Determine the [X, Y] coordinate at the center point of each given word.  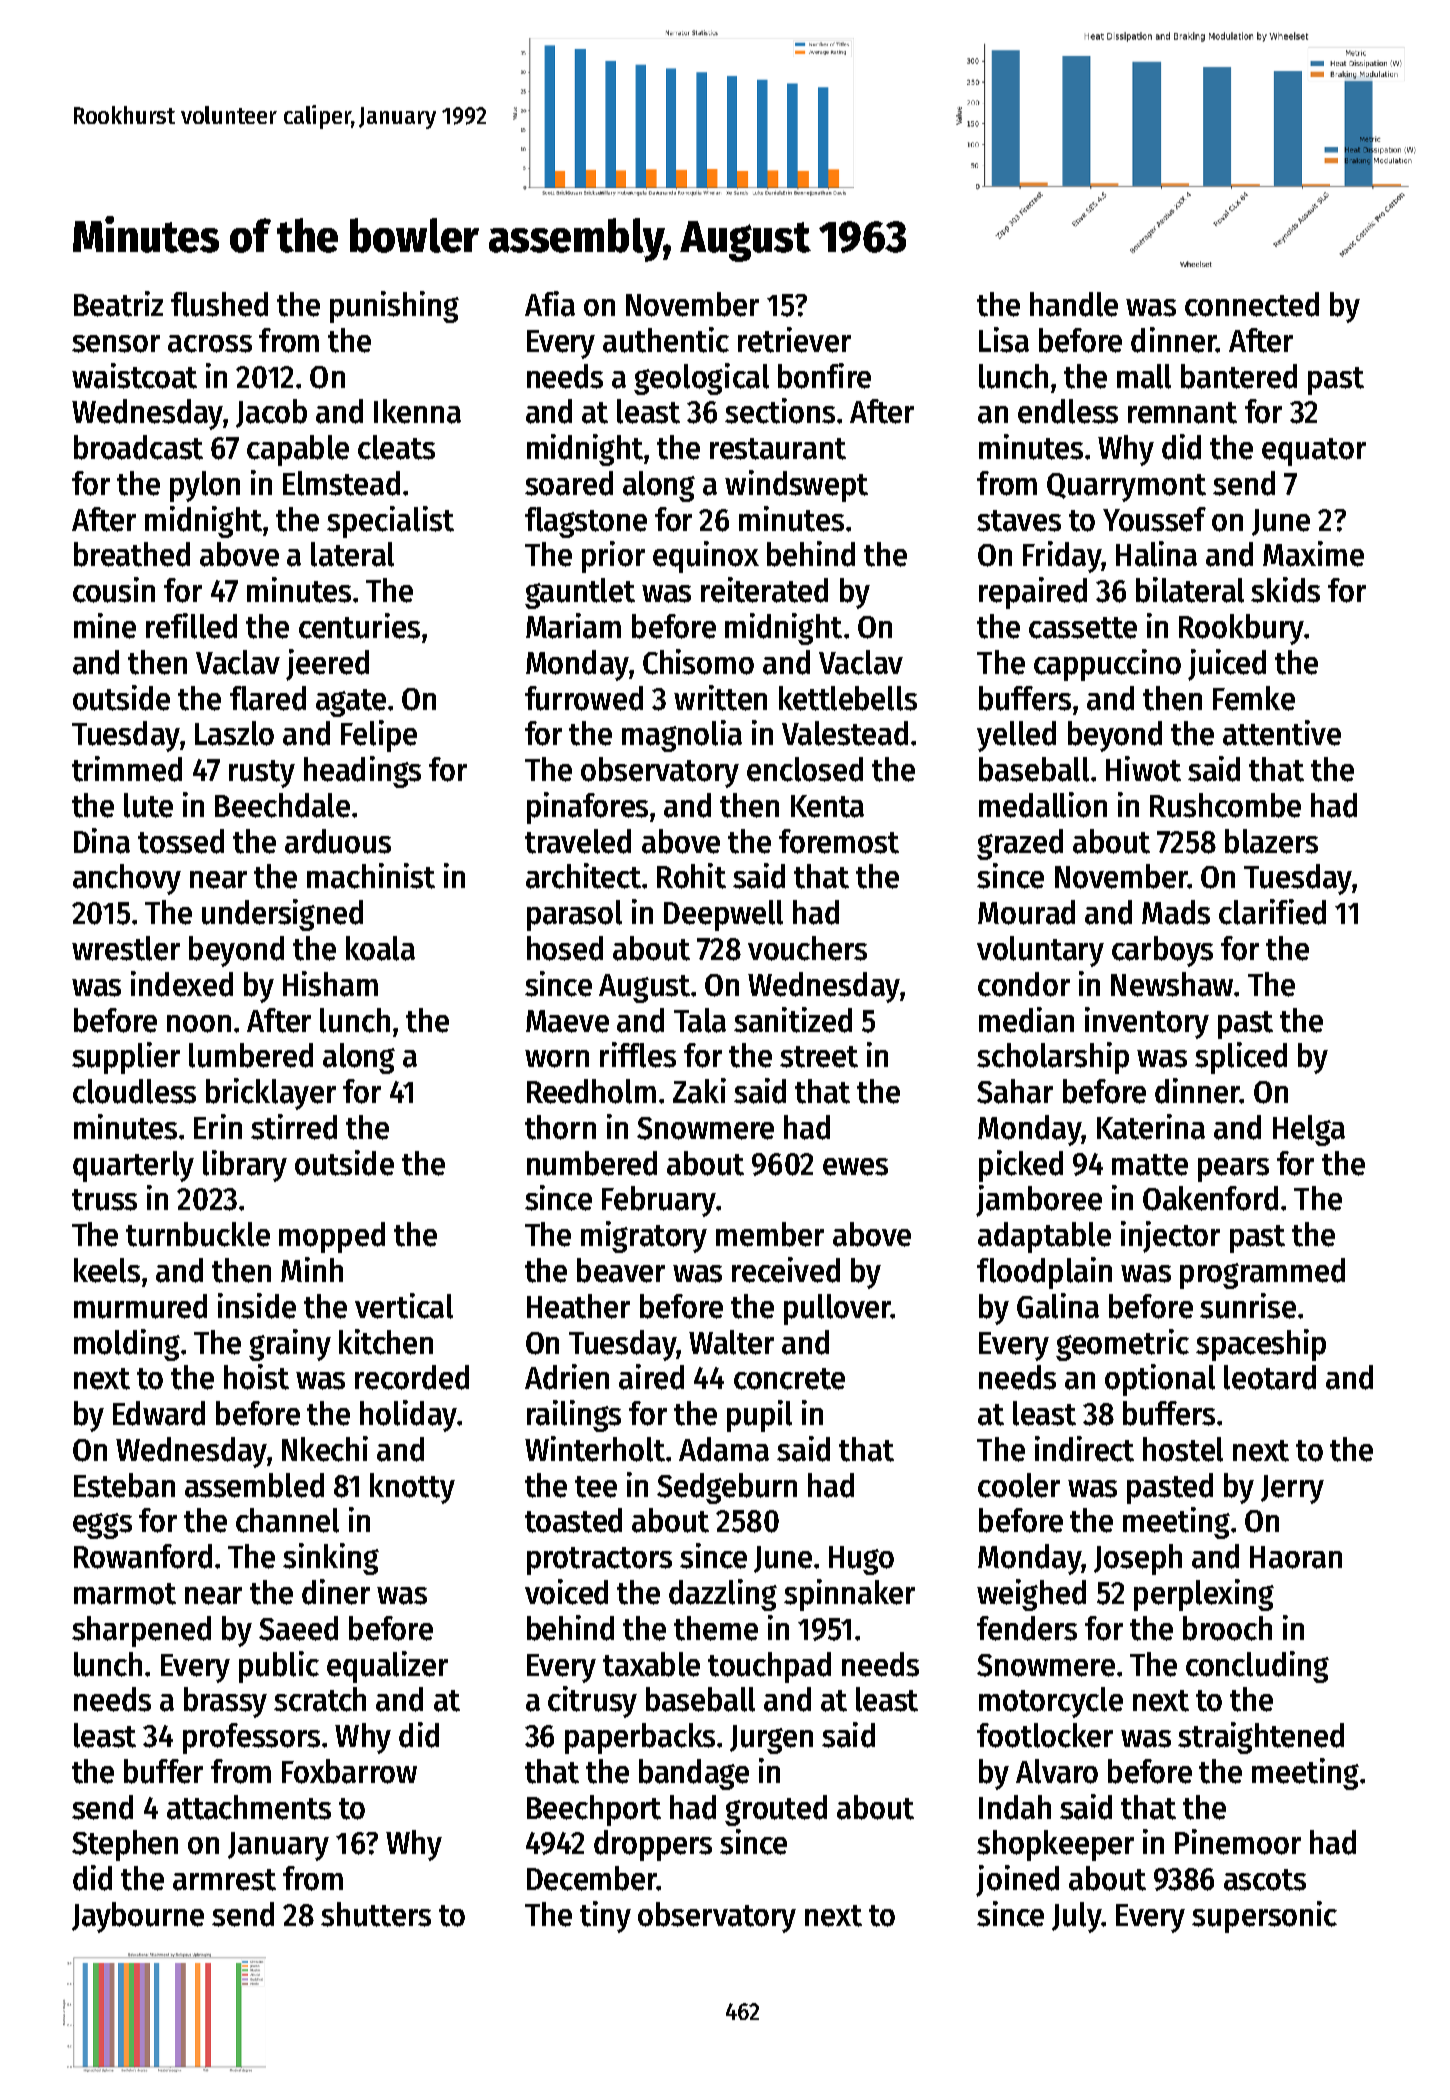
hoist [256, 1377]
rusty [262, 774]
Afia [550, 304]
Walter [731, 1342]
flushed [219, 304]
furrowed [584, 698]
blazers [1271, 841]
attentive [1282, 733]
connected [1252, 304]
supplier [126, 1058]
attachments [249, 1807]
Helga [1309, 1130]
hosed [565, 948]
